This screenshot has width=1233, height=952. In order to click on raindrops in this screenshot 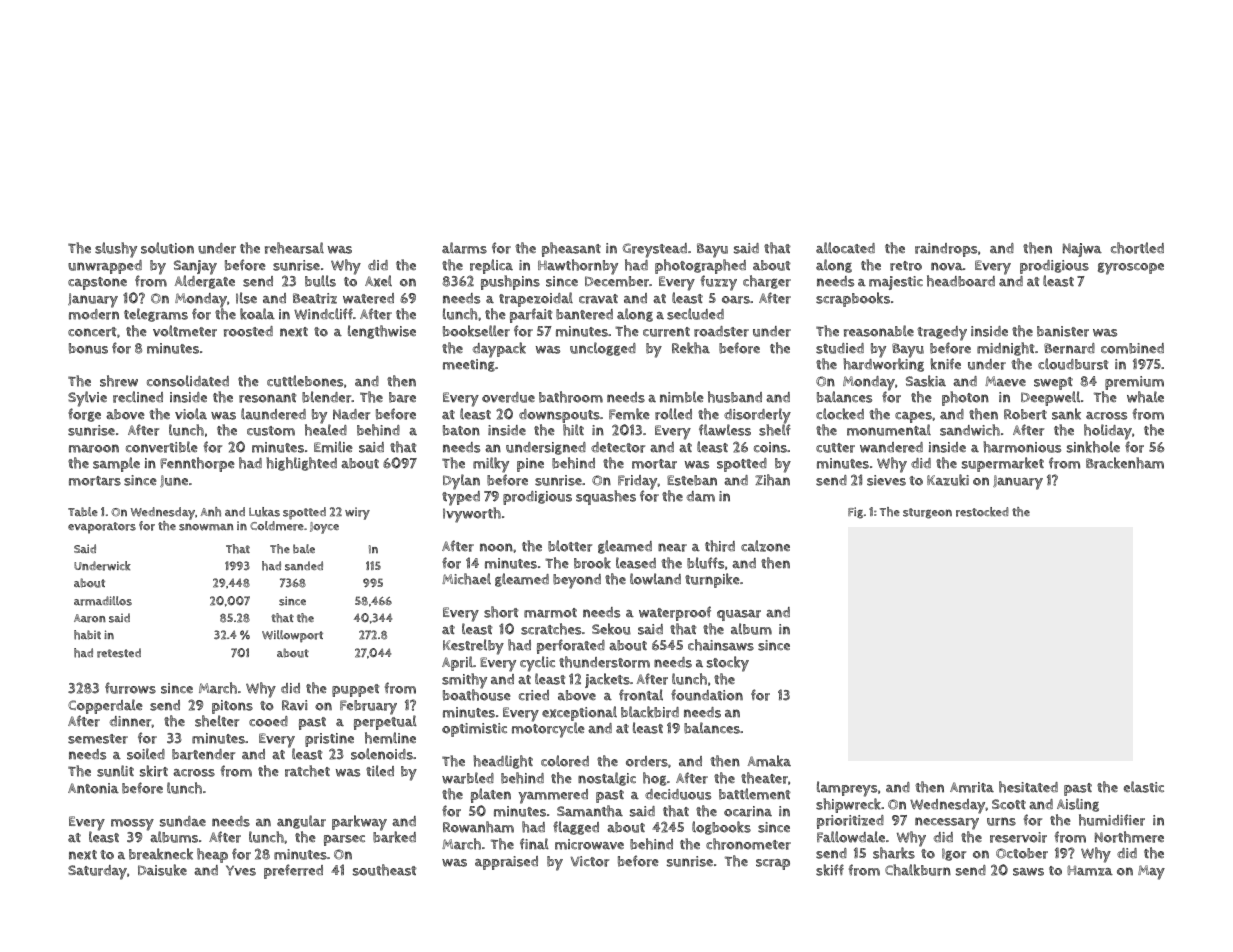, I will do `click(946, 250)`.
